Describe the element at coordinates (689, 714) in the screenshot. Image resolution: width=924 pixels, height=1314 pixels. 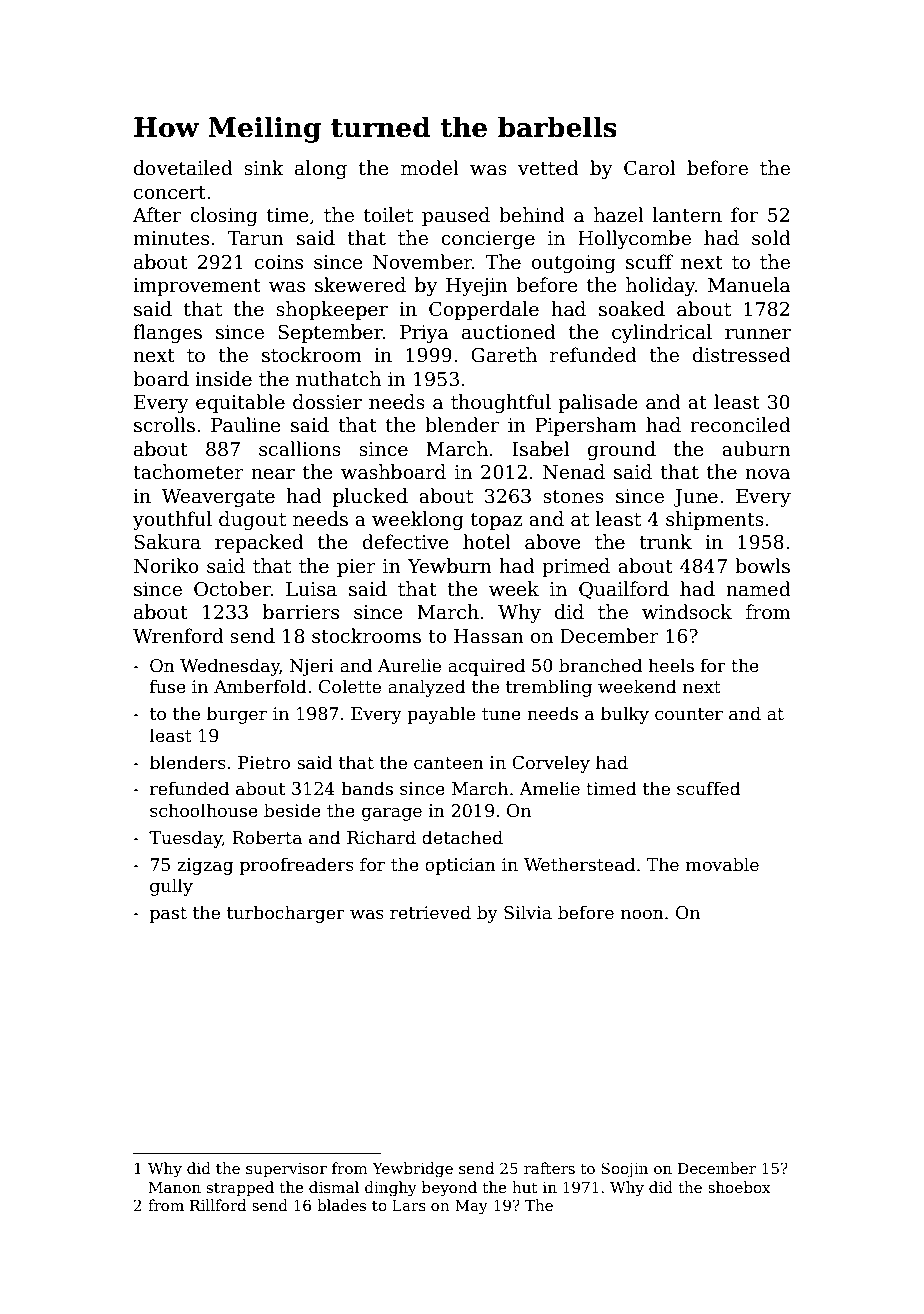
I see `counter` at that location.
